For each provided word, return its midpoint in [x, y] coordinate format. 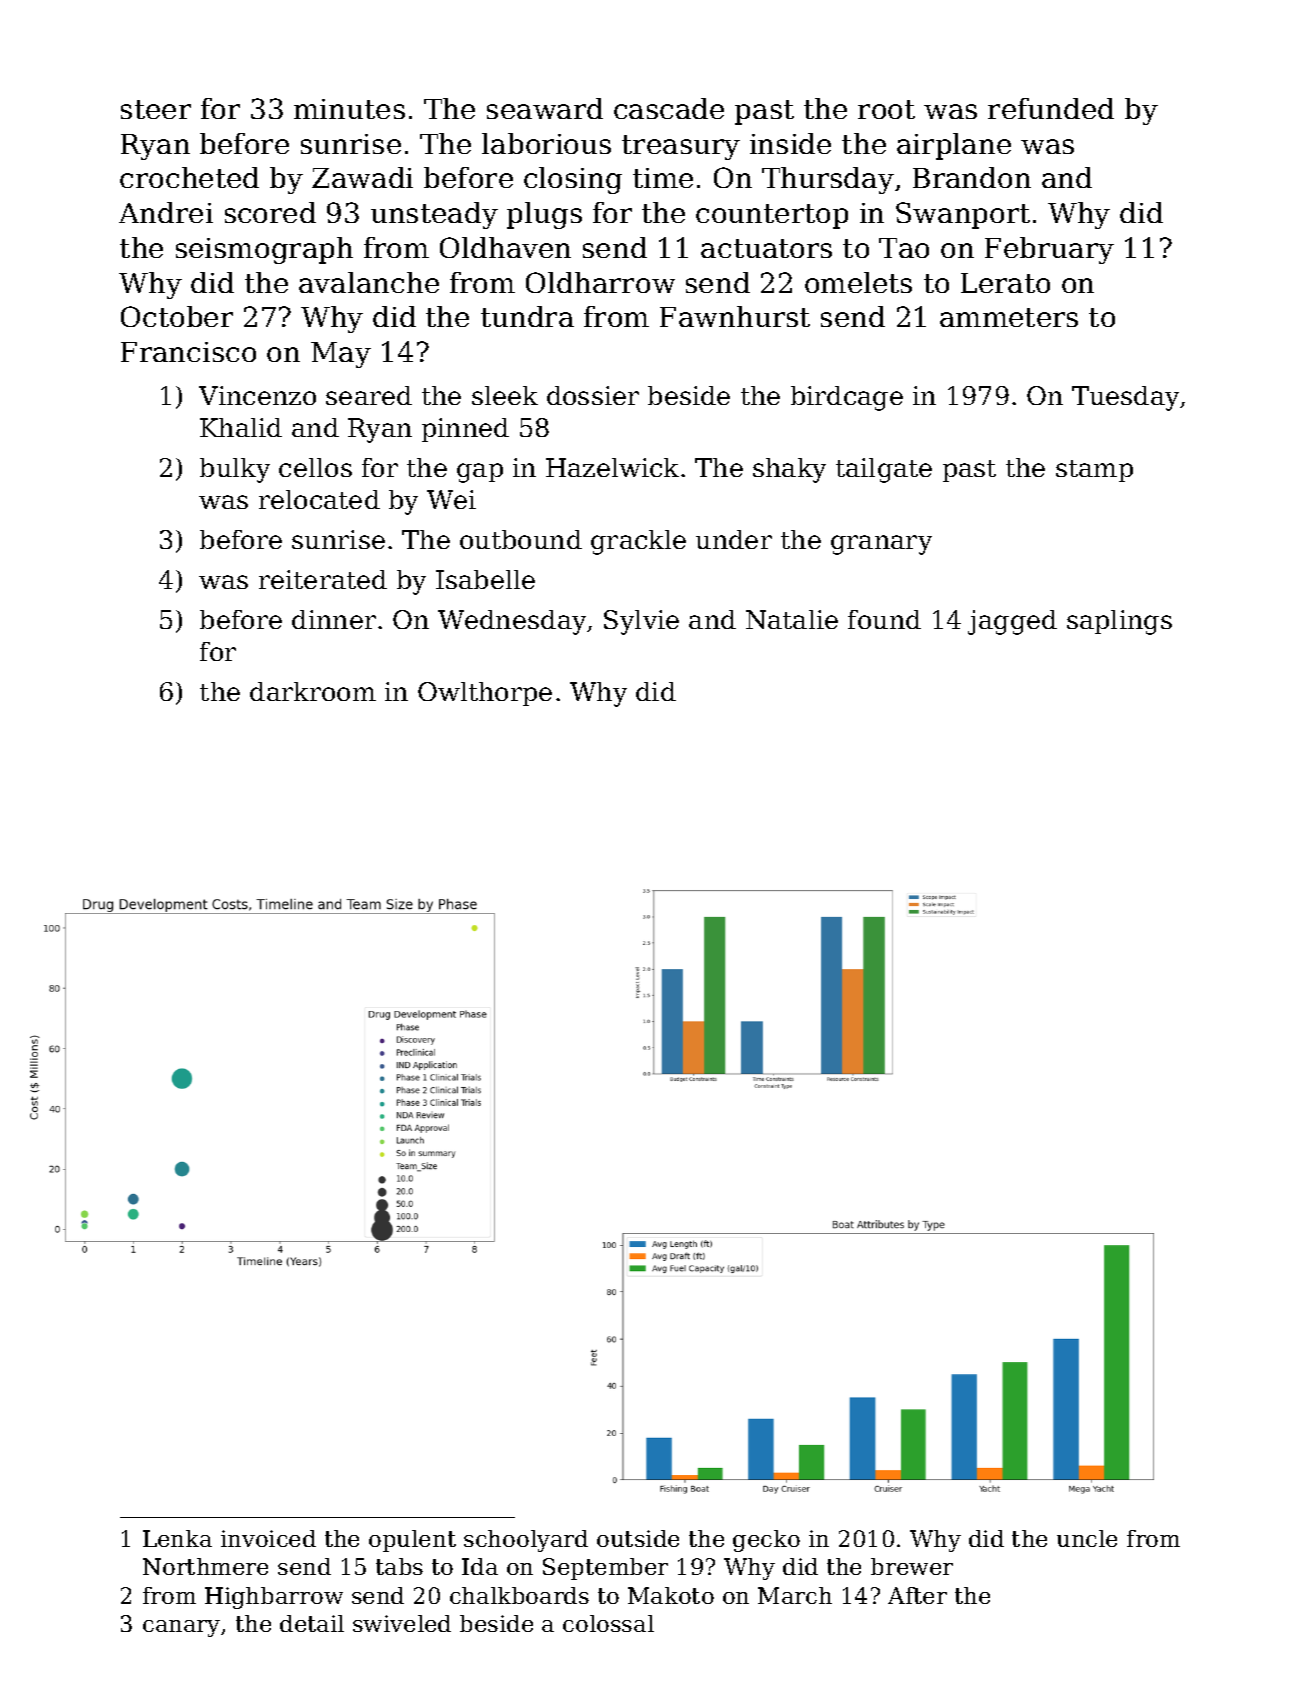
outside [638, 1538]
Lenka [177, 1538]
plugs [544, 215]
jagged [1012, 622]
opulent [412, 1541]
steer [156, 109]
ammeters [1009, 317]
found [884, 619]
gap [480, 473]
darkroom [313, 691]
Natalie [792, 619]
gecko [766, 1541]
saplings [1119, 622]
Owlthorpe [485, 694]
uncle [1087, 1538]
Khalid [241, 427]
